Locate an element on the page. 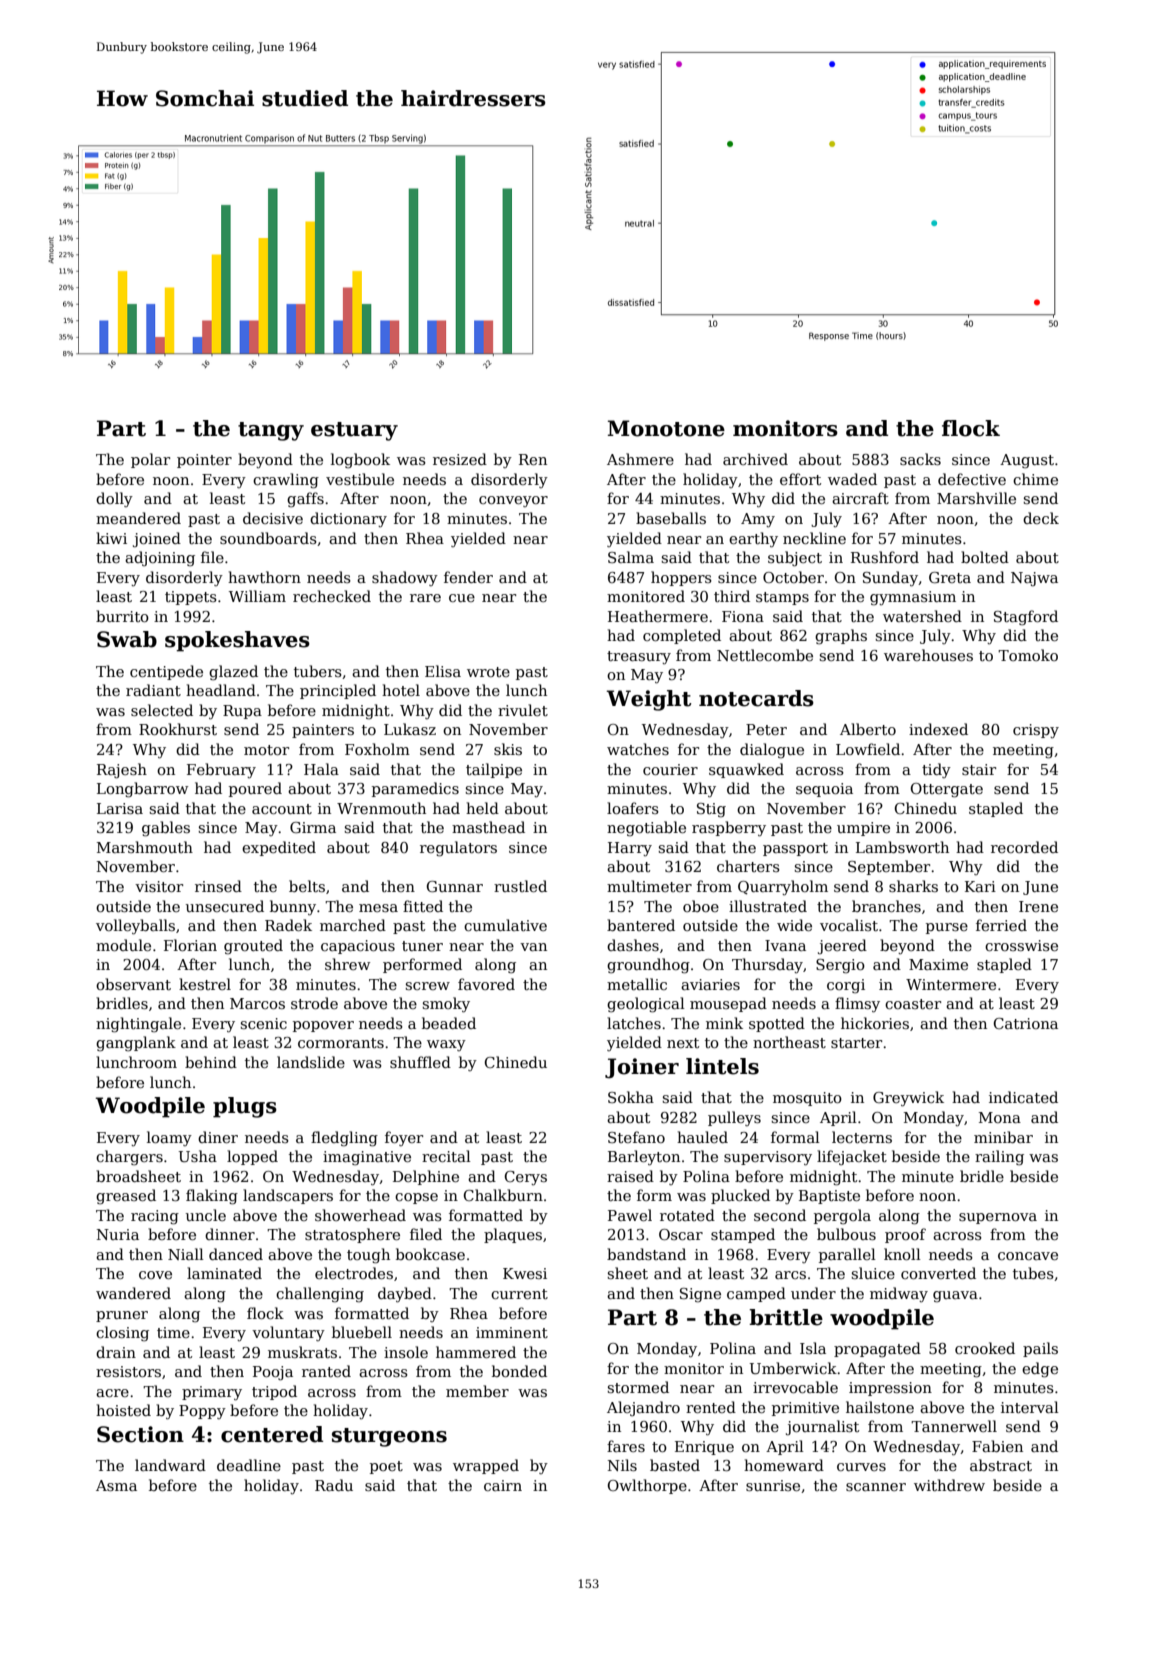  dashes is located at coordinates (633, 945).
